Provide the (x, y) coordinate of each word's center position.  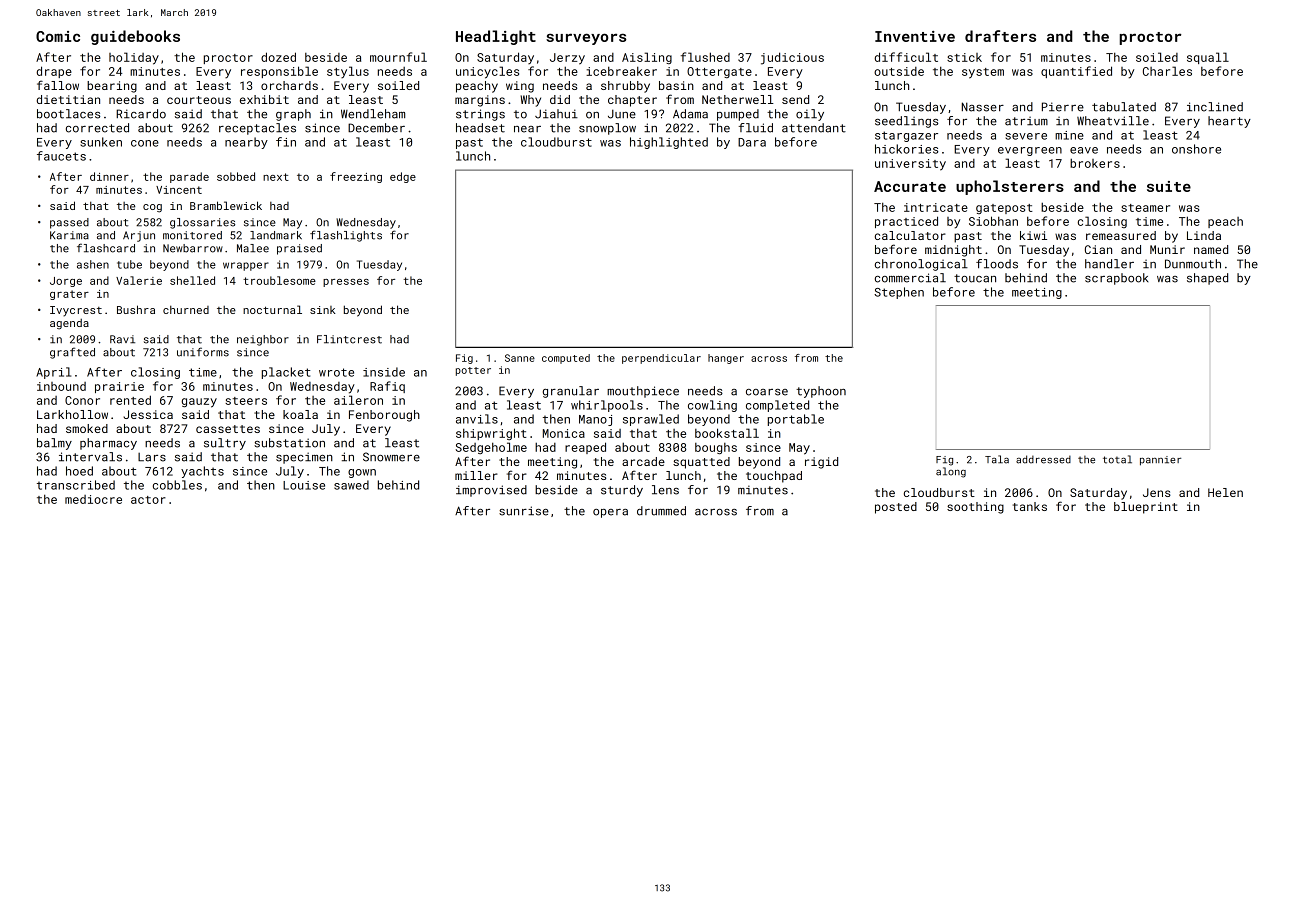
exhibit (264, 99)
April (53, 373)
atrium (1026, 121)
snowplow (607, 129)
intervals (90, 457)
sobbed (236, 176)
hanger (726, 359)
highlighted (669, 143)
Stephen (899, 293)
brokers (1095, 163)
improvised (491, 491)
